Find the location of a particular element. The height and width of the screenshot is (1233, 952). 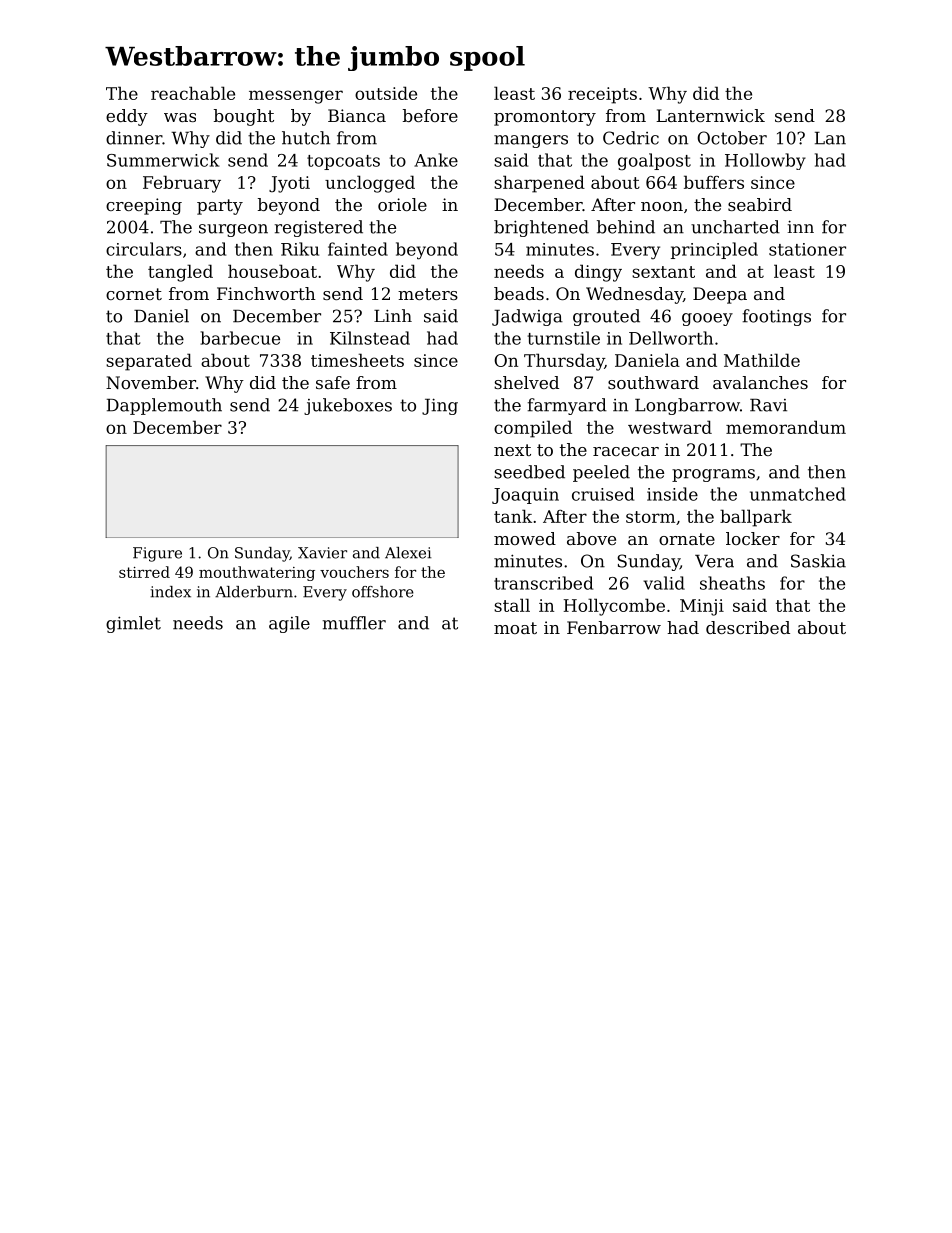

mangers is located at coordinates (531, 141).
